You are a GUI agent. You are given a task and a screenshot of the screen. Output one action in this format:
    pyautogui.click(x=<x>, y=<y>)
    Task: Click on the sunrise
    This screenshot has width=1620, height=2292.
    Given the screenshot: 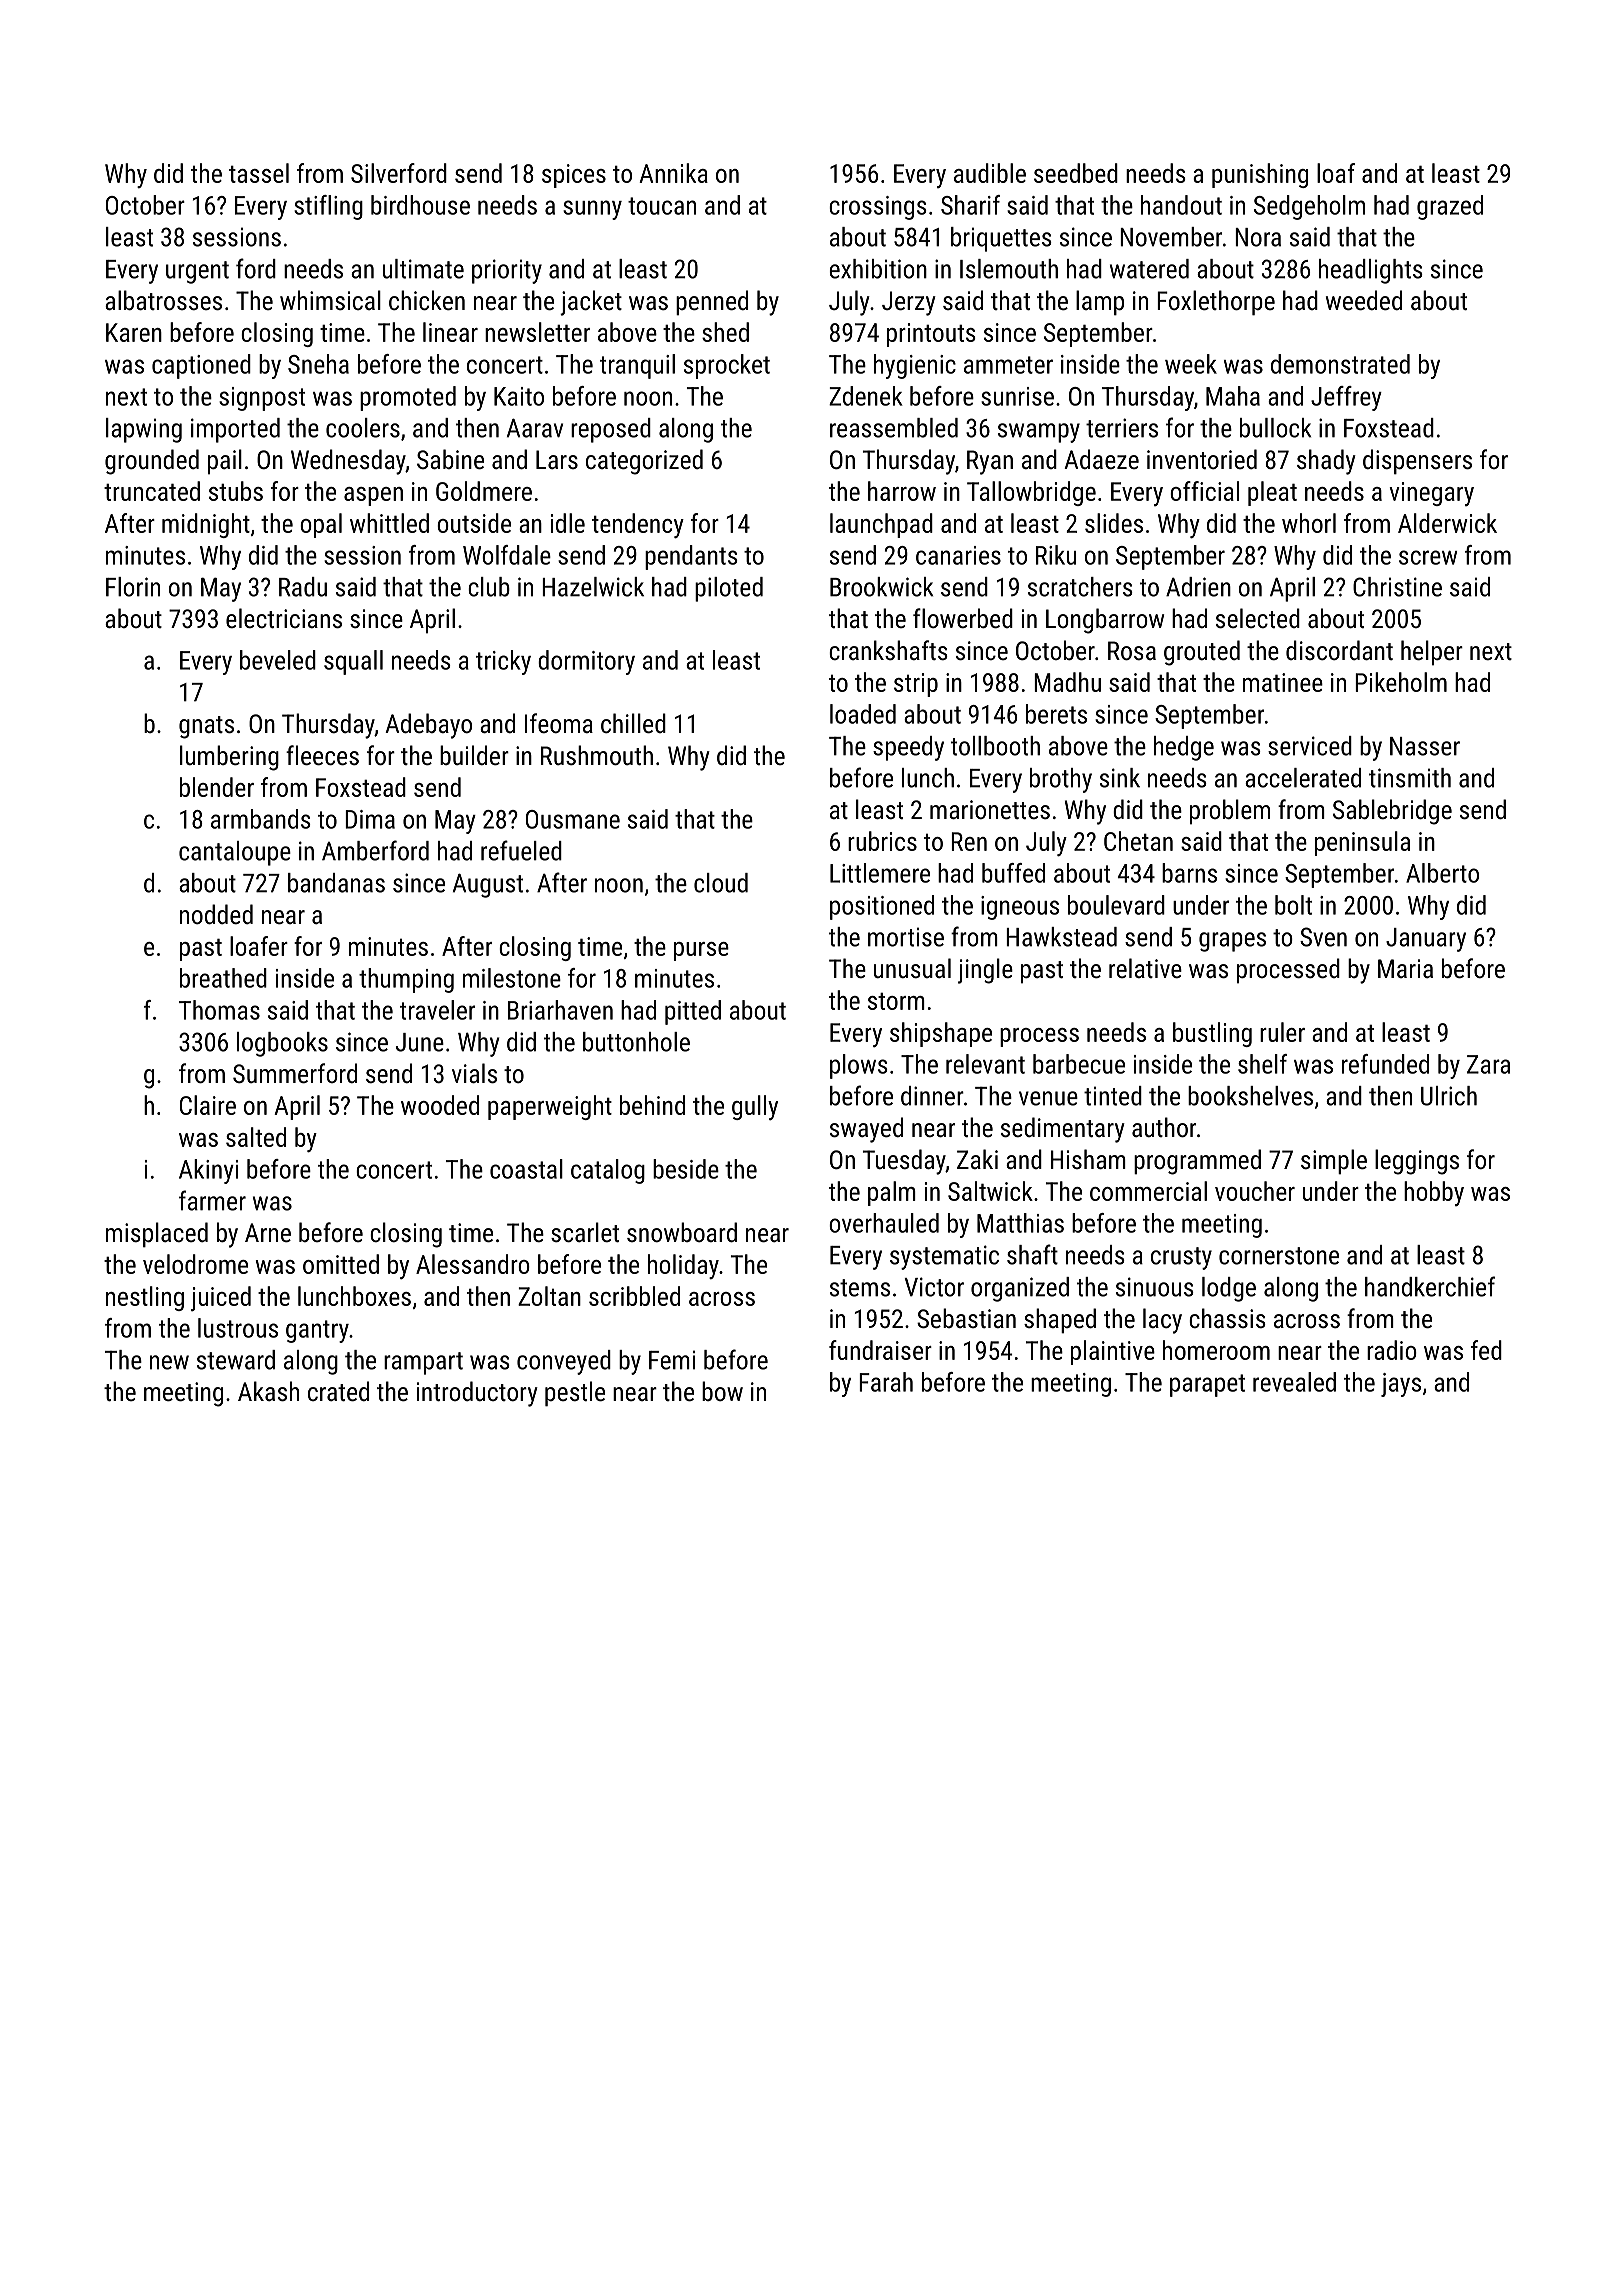 What is the action you would take?
    pyautogui.click(x=1017, y=396)
